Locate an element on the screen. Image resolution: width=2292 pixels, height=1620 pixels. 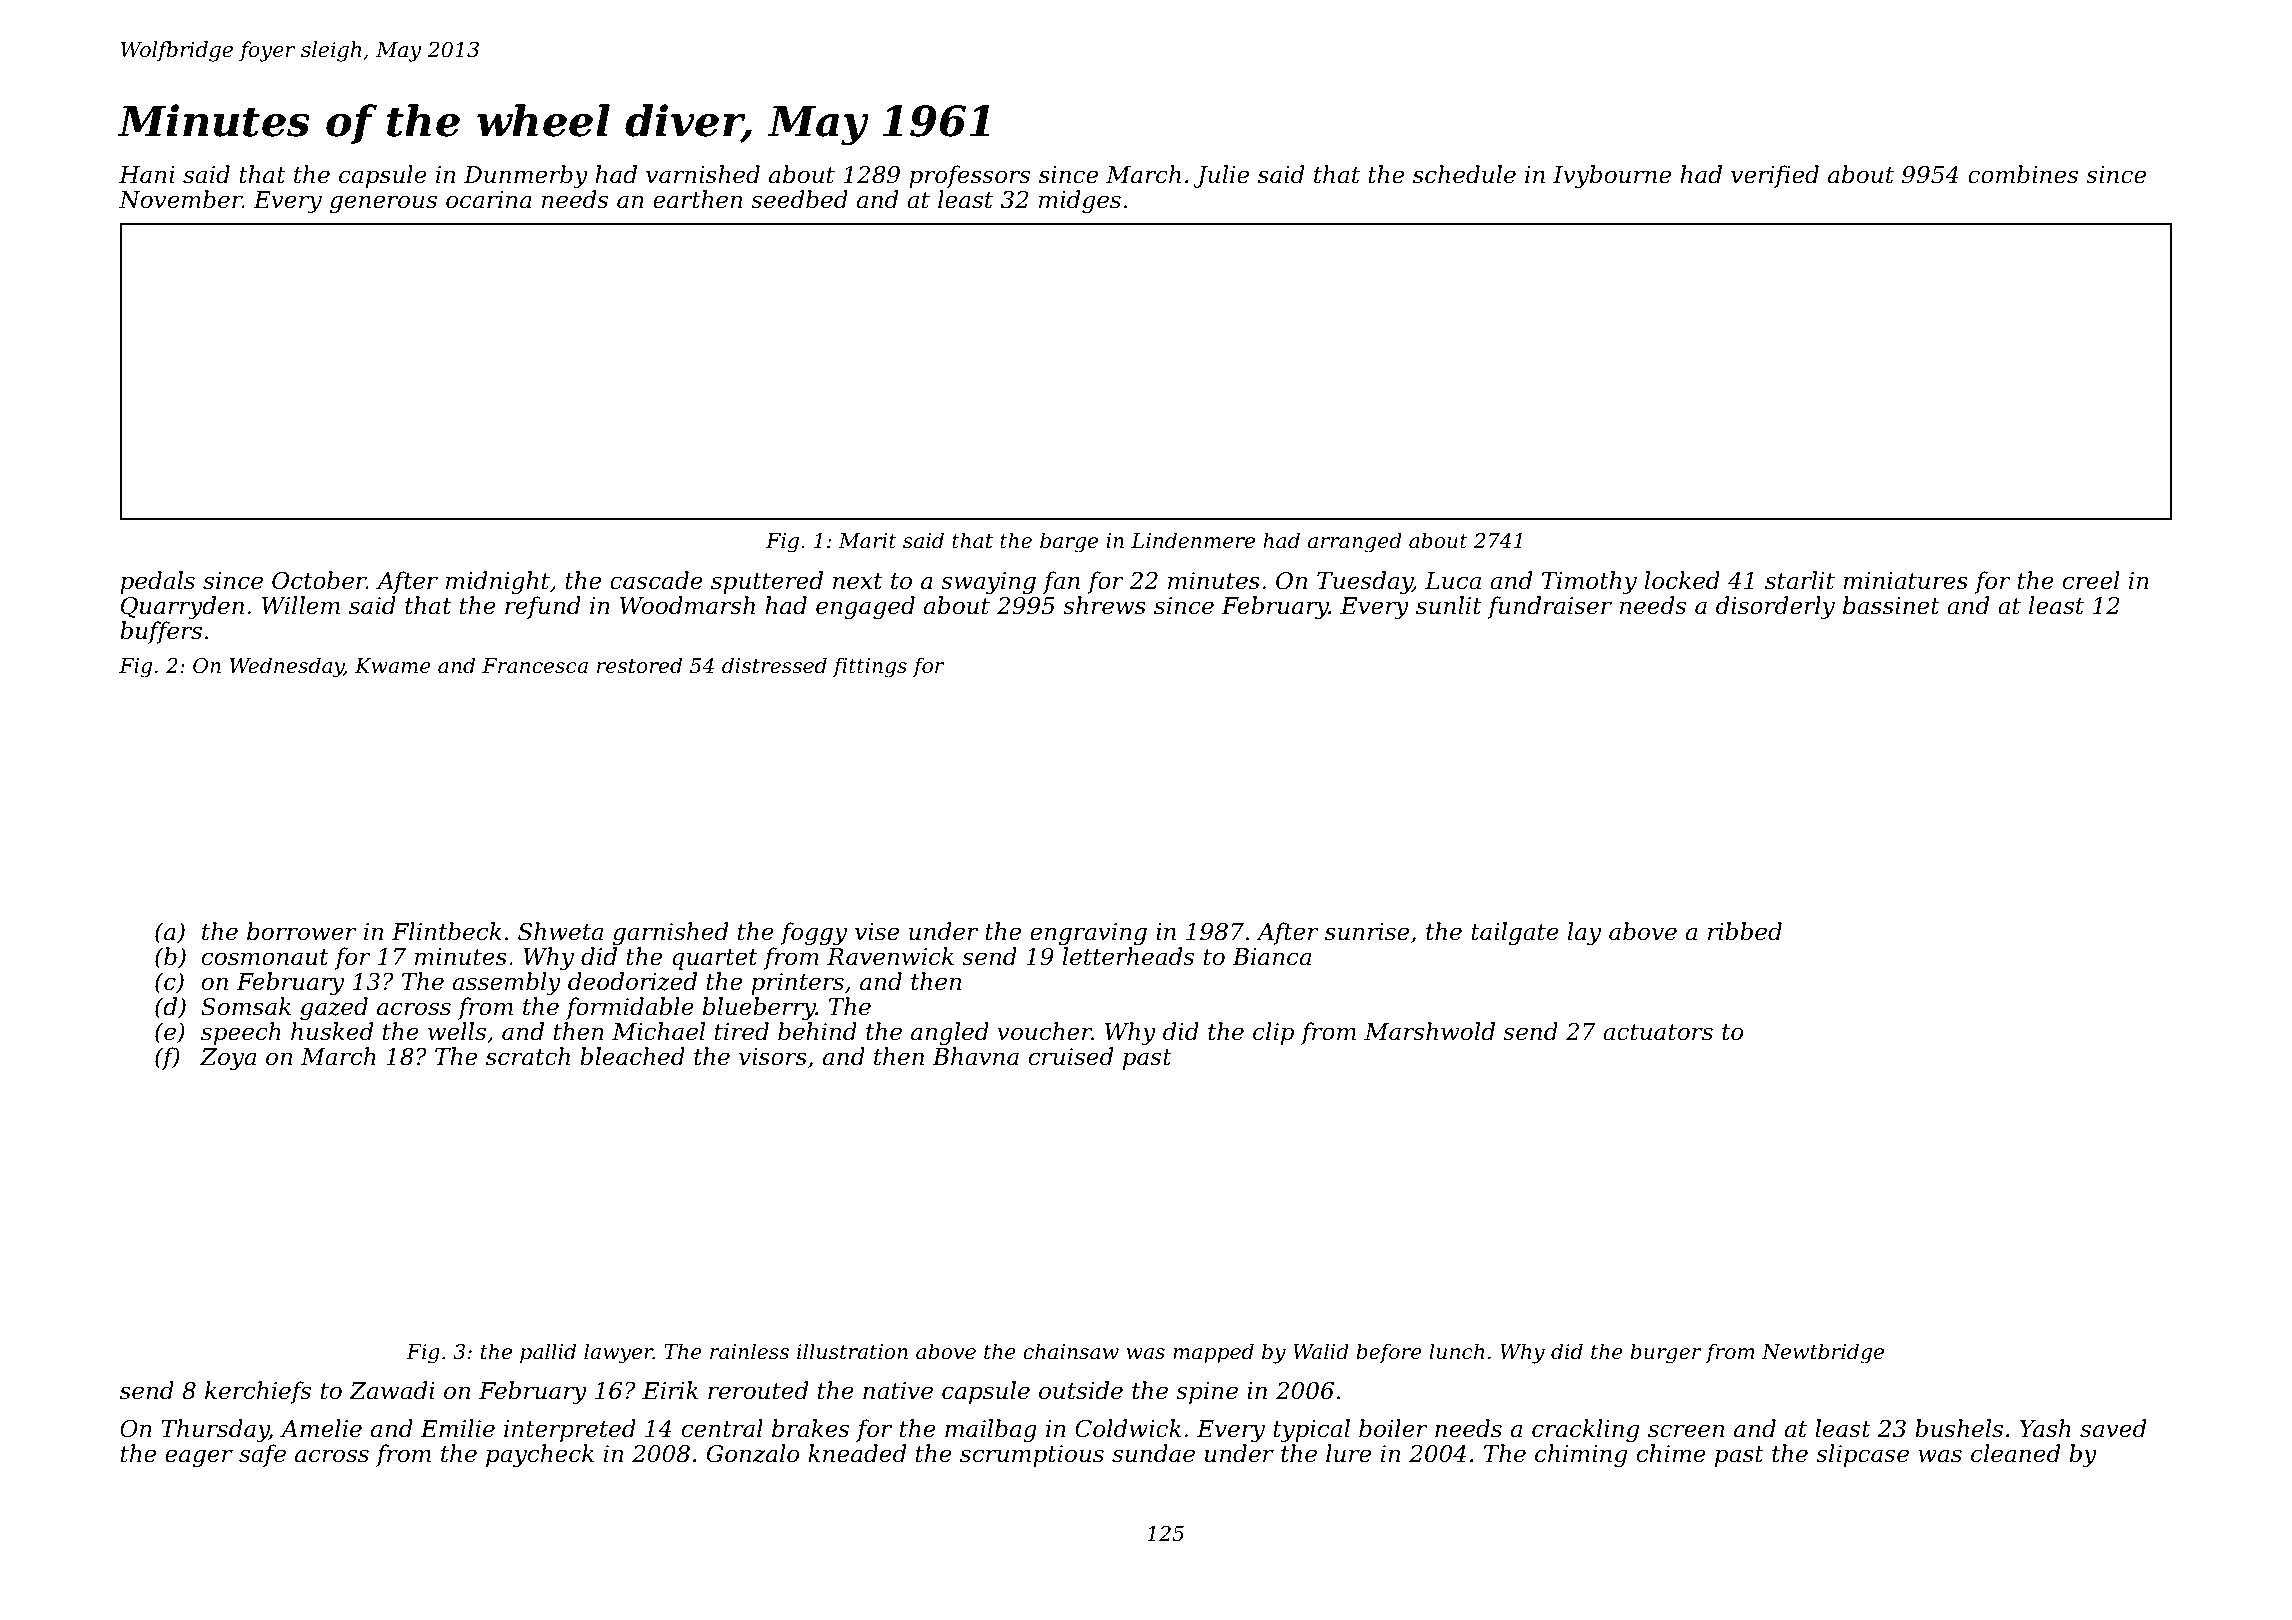
safe is located at coordinates (262, 1455).
